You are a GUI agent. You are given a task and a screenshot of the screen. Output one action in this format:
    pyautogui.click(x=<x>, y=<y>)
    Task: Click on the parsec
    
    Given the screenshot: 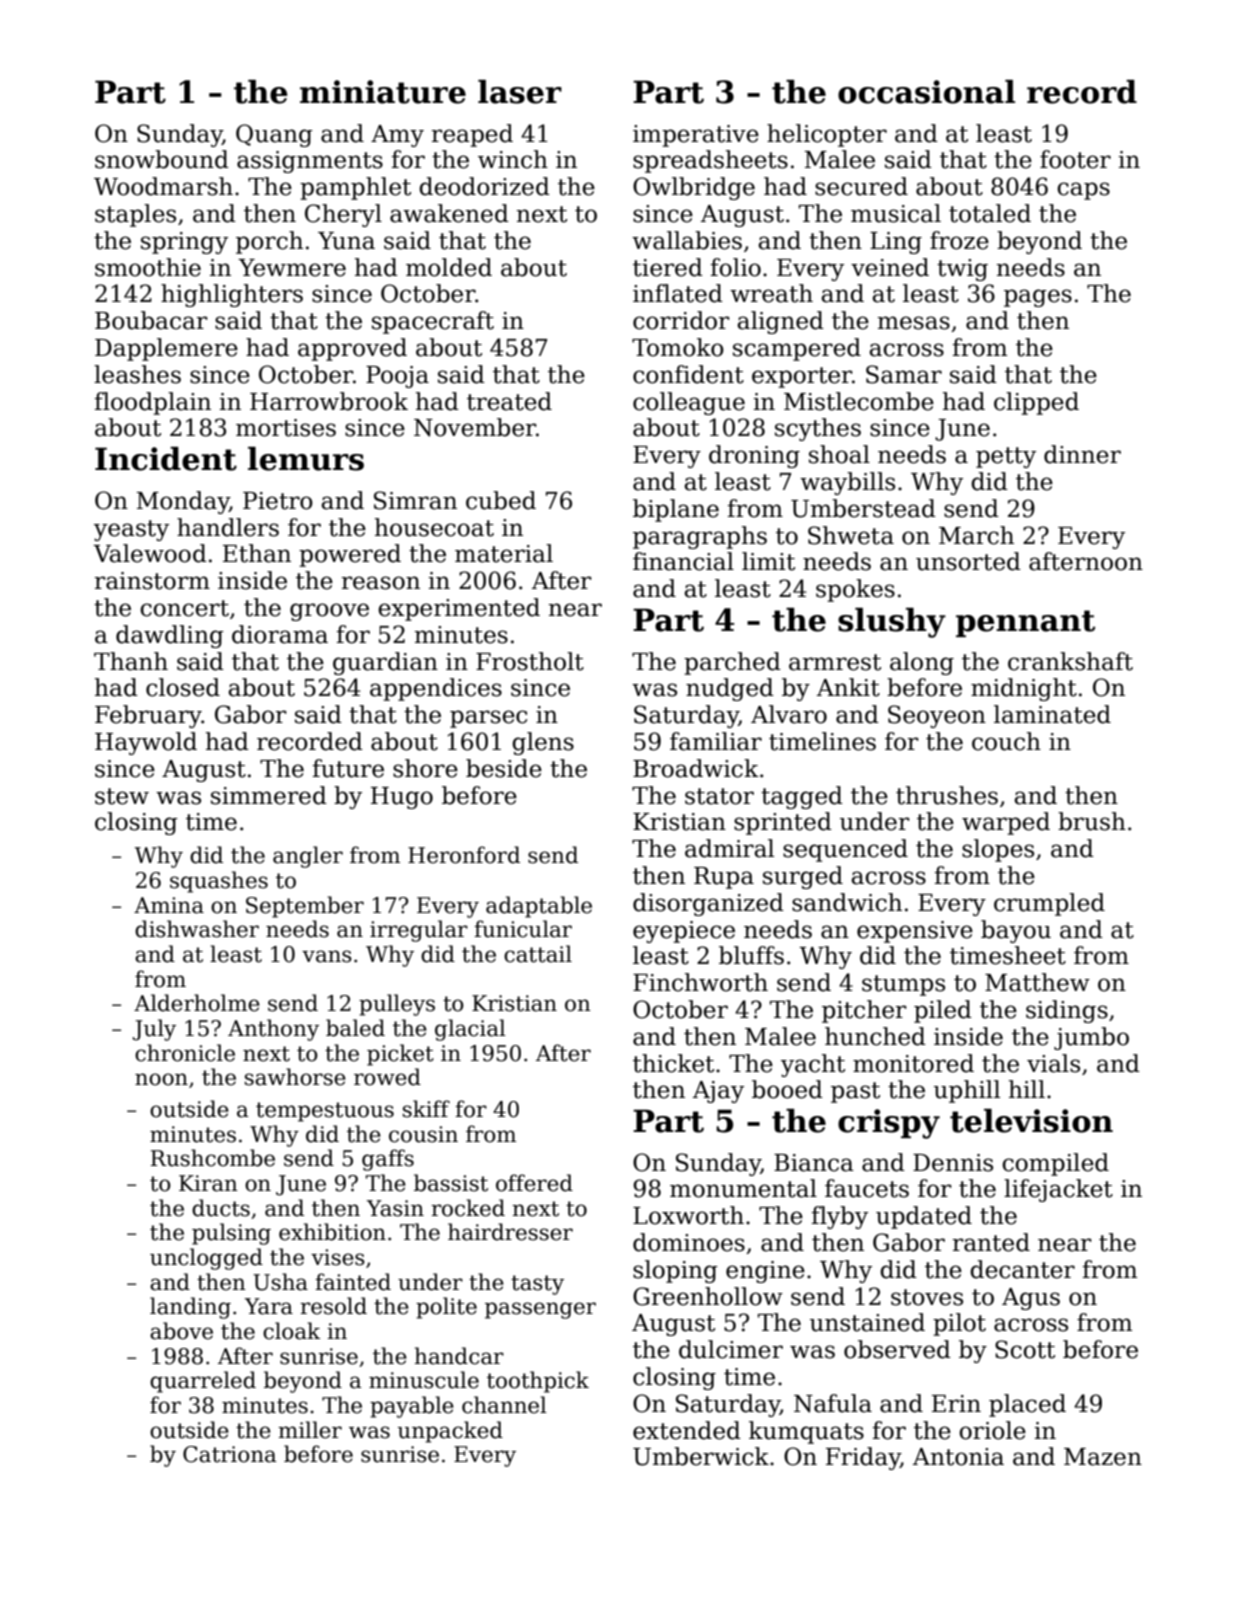 What is the action you would take?
    pyautogui.click(x=488, y=719)
